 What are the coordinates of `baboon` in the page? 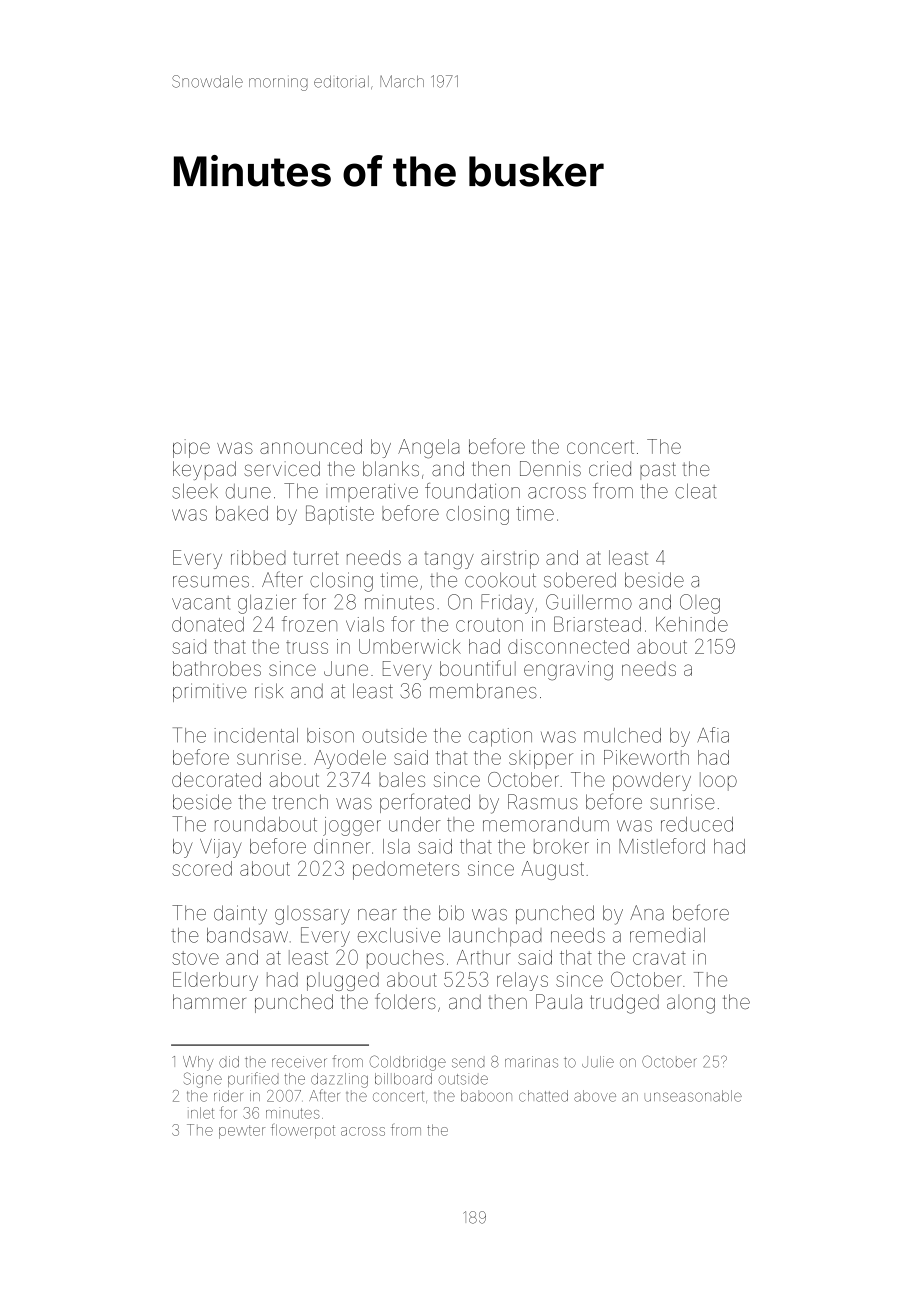 It's located at (486, 1096).
